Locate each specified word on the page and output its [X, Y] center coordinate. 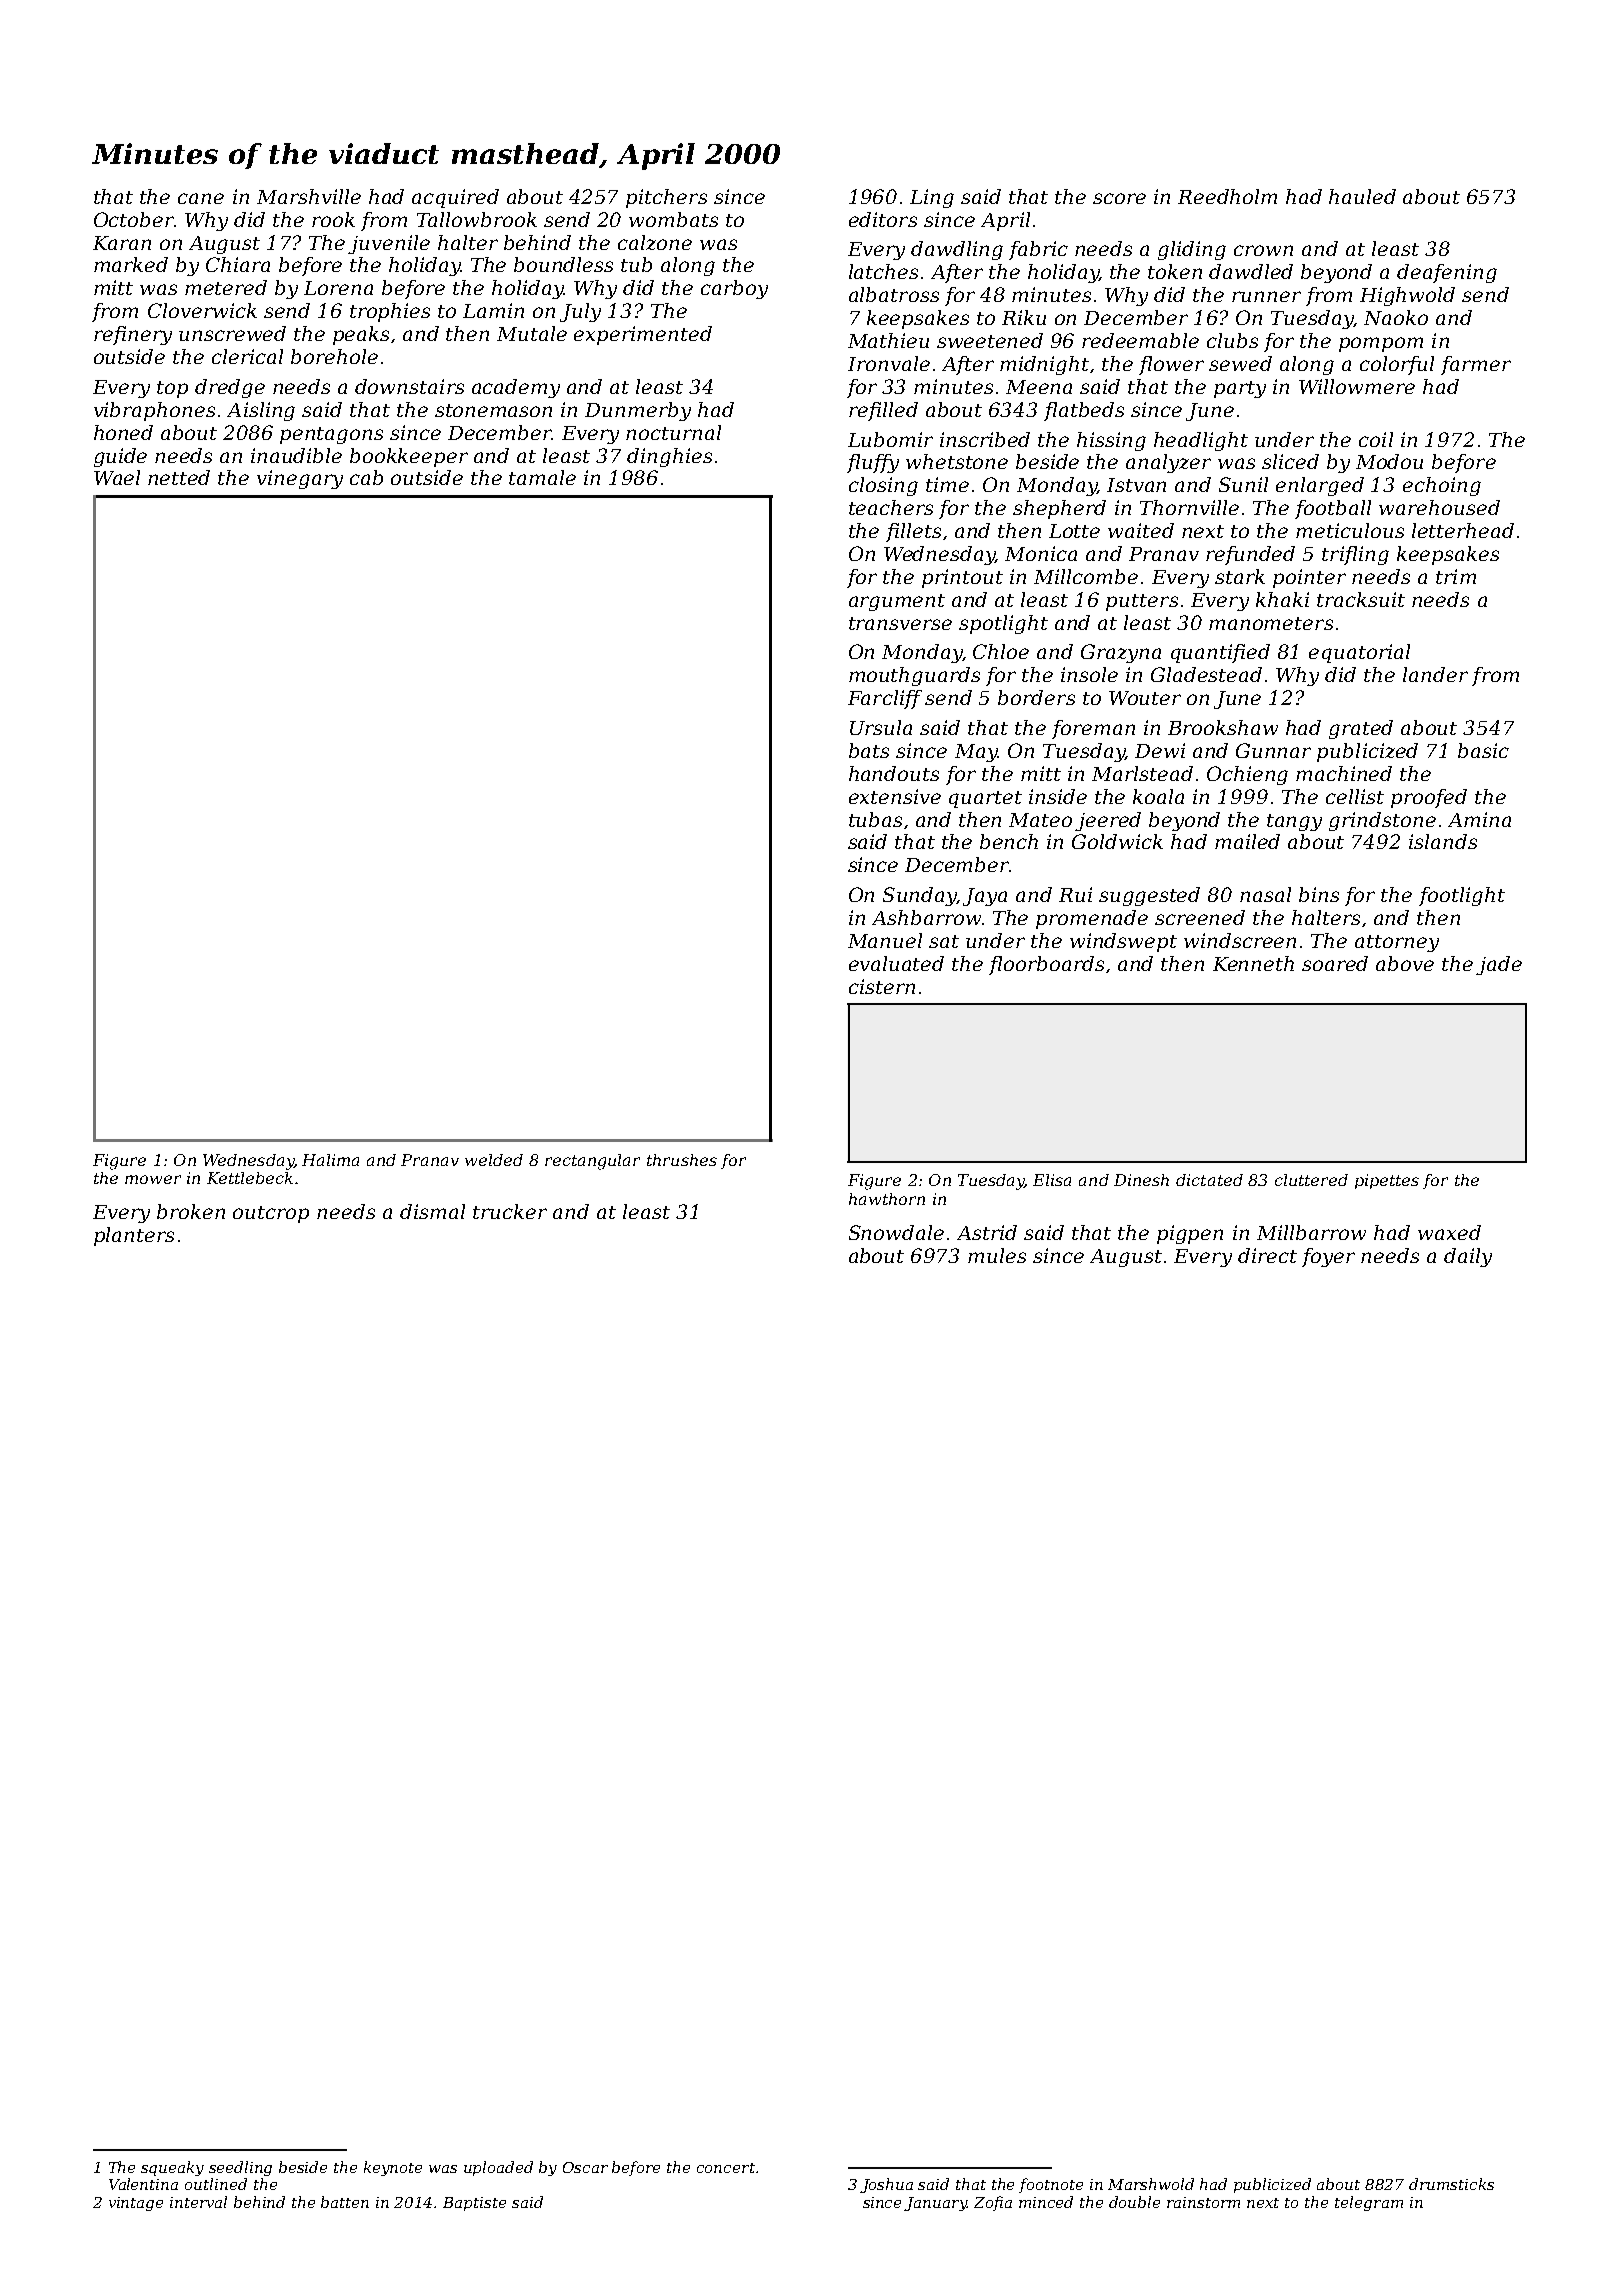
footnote [1051, 2185]
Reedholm [1227, 196]
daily [1468, 1257]
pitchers [666, 198]
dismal [432, 1211]
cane [201, 198]
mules [997, 1255]
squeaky [172, 2168]
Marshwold [1151, 2184]
